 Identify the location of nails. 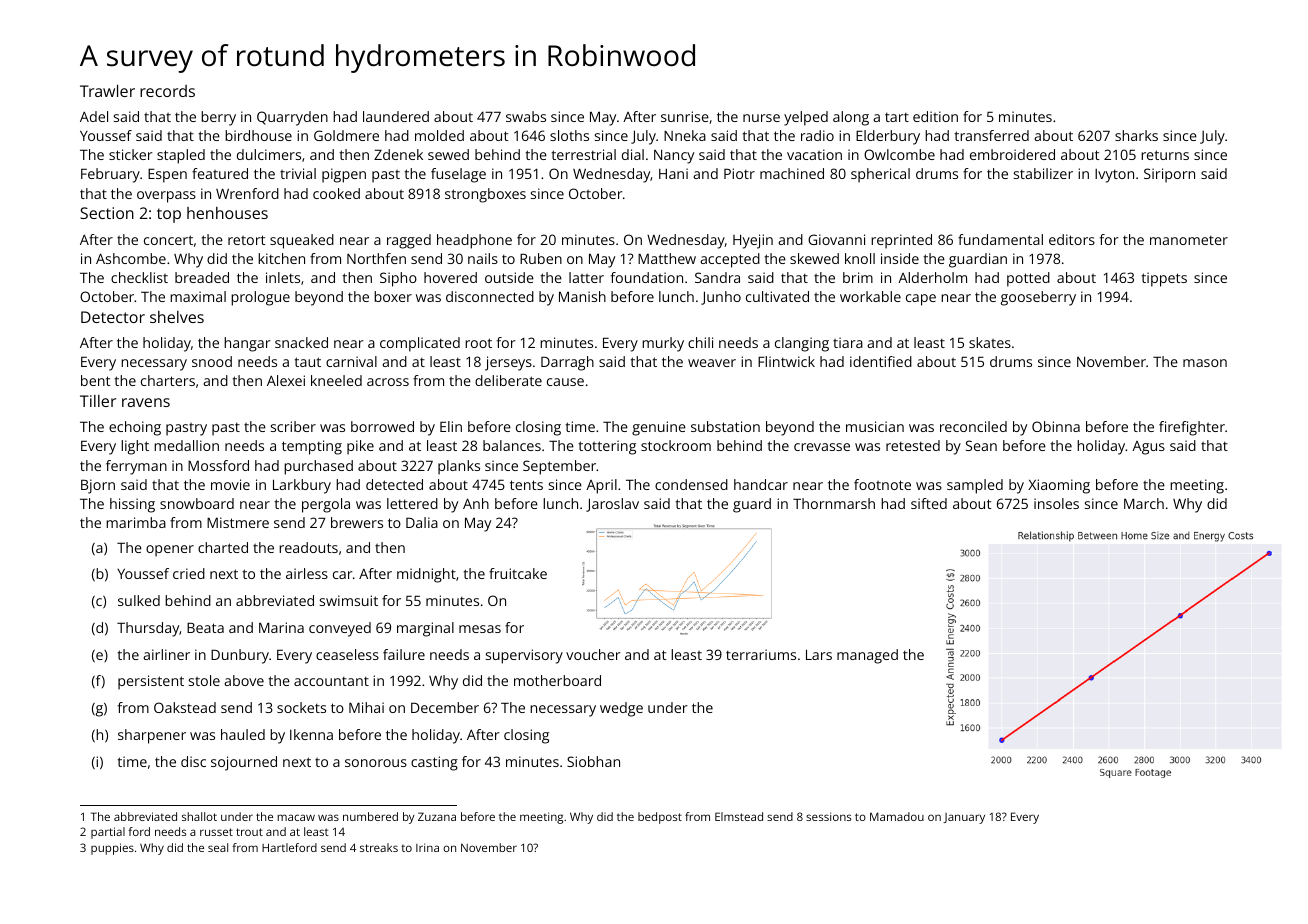
(483, 258).
